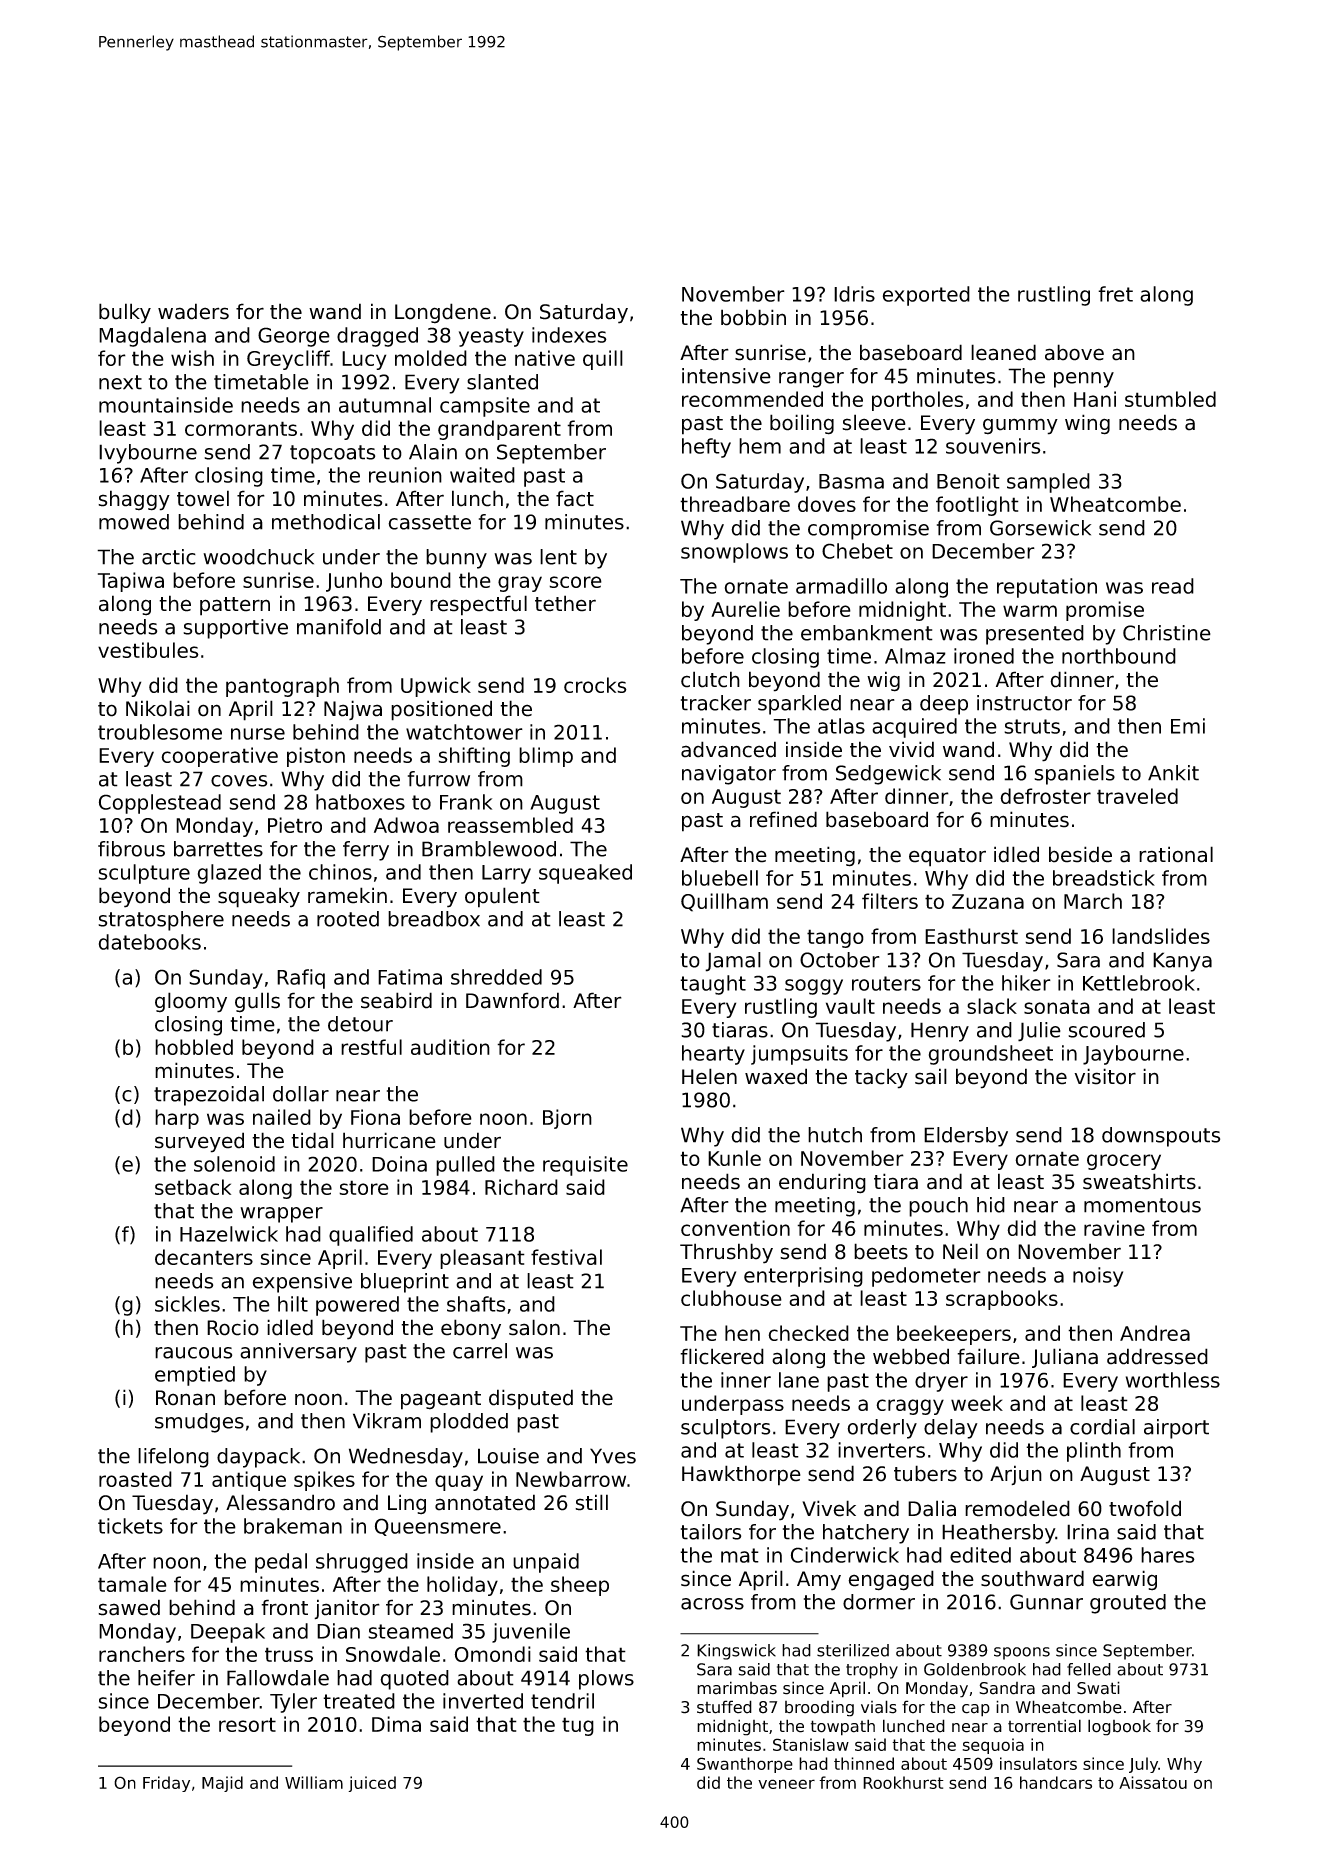  Describe the element at coordinates (125, 313) in the screenshot. I see `bulky` at that location.
